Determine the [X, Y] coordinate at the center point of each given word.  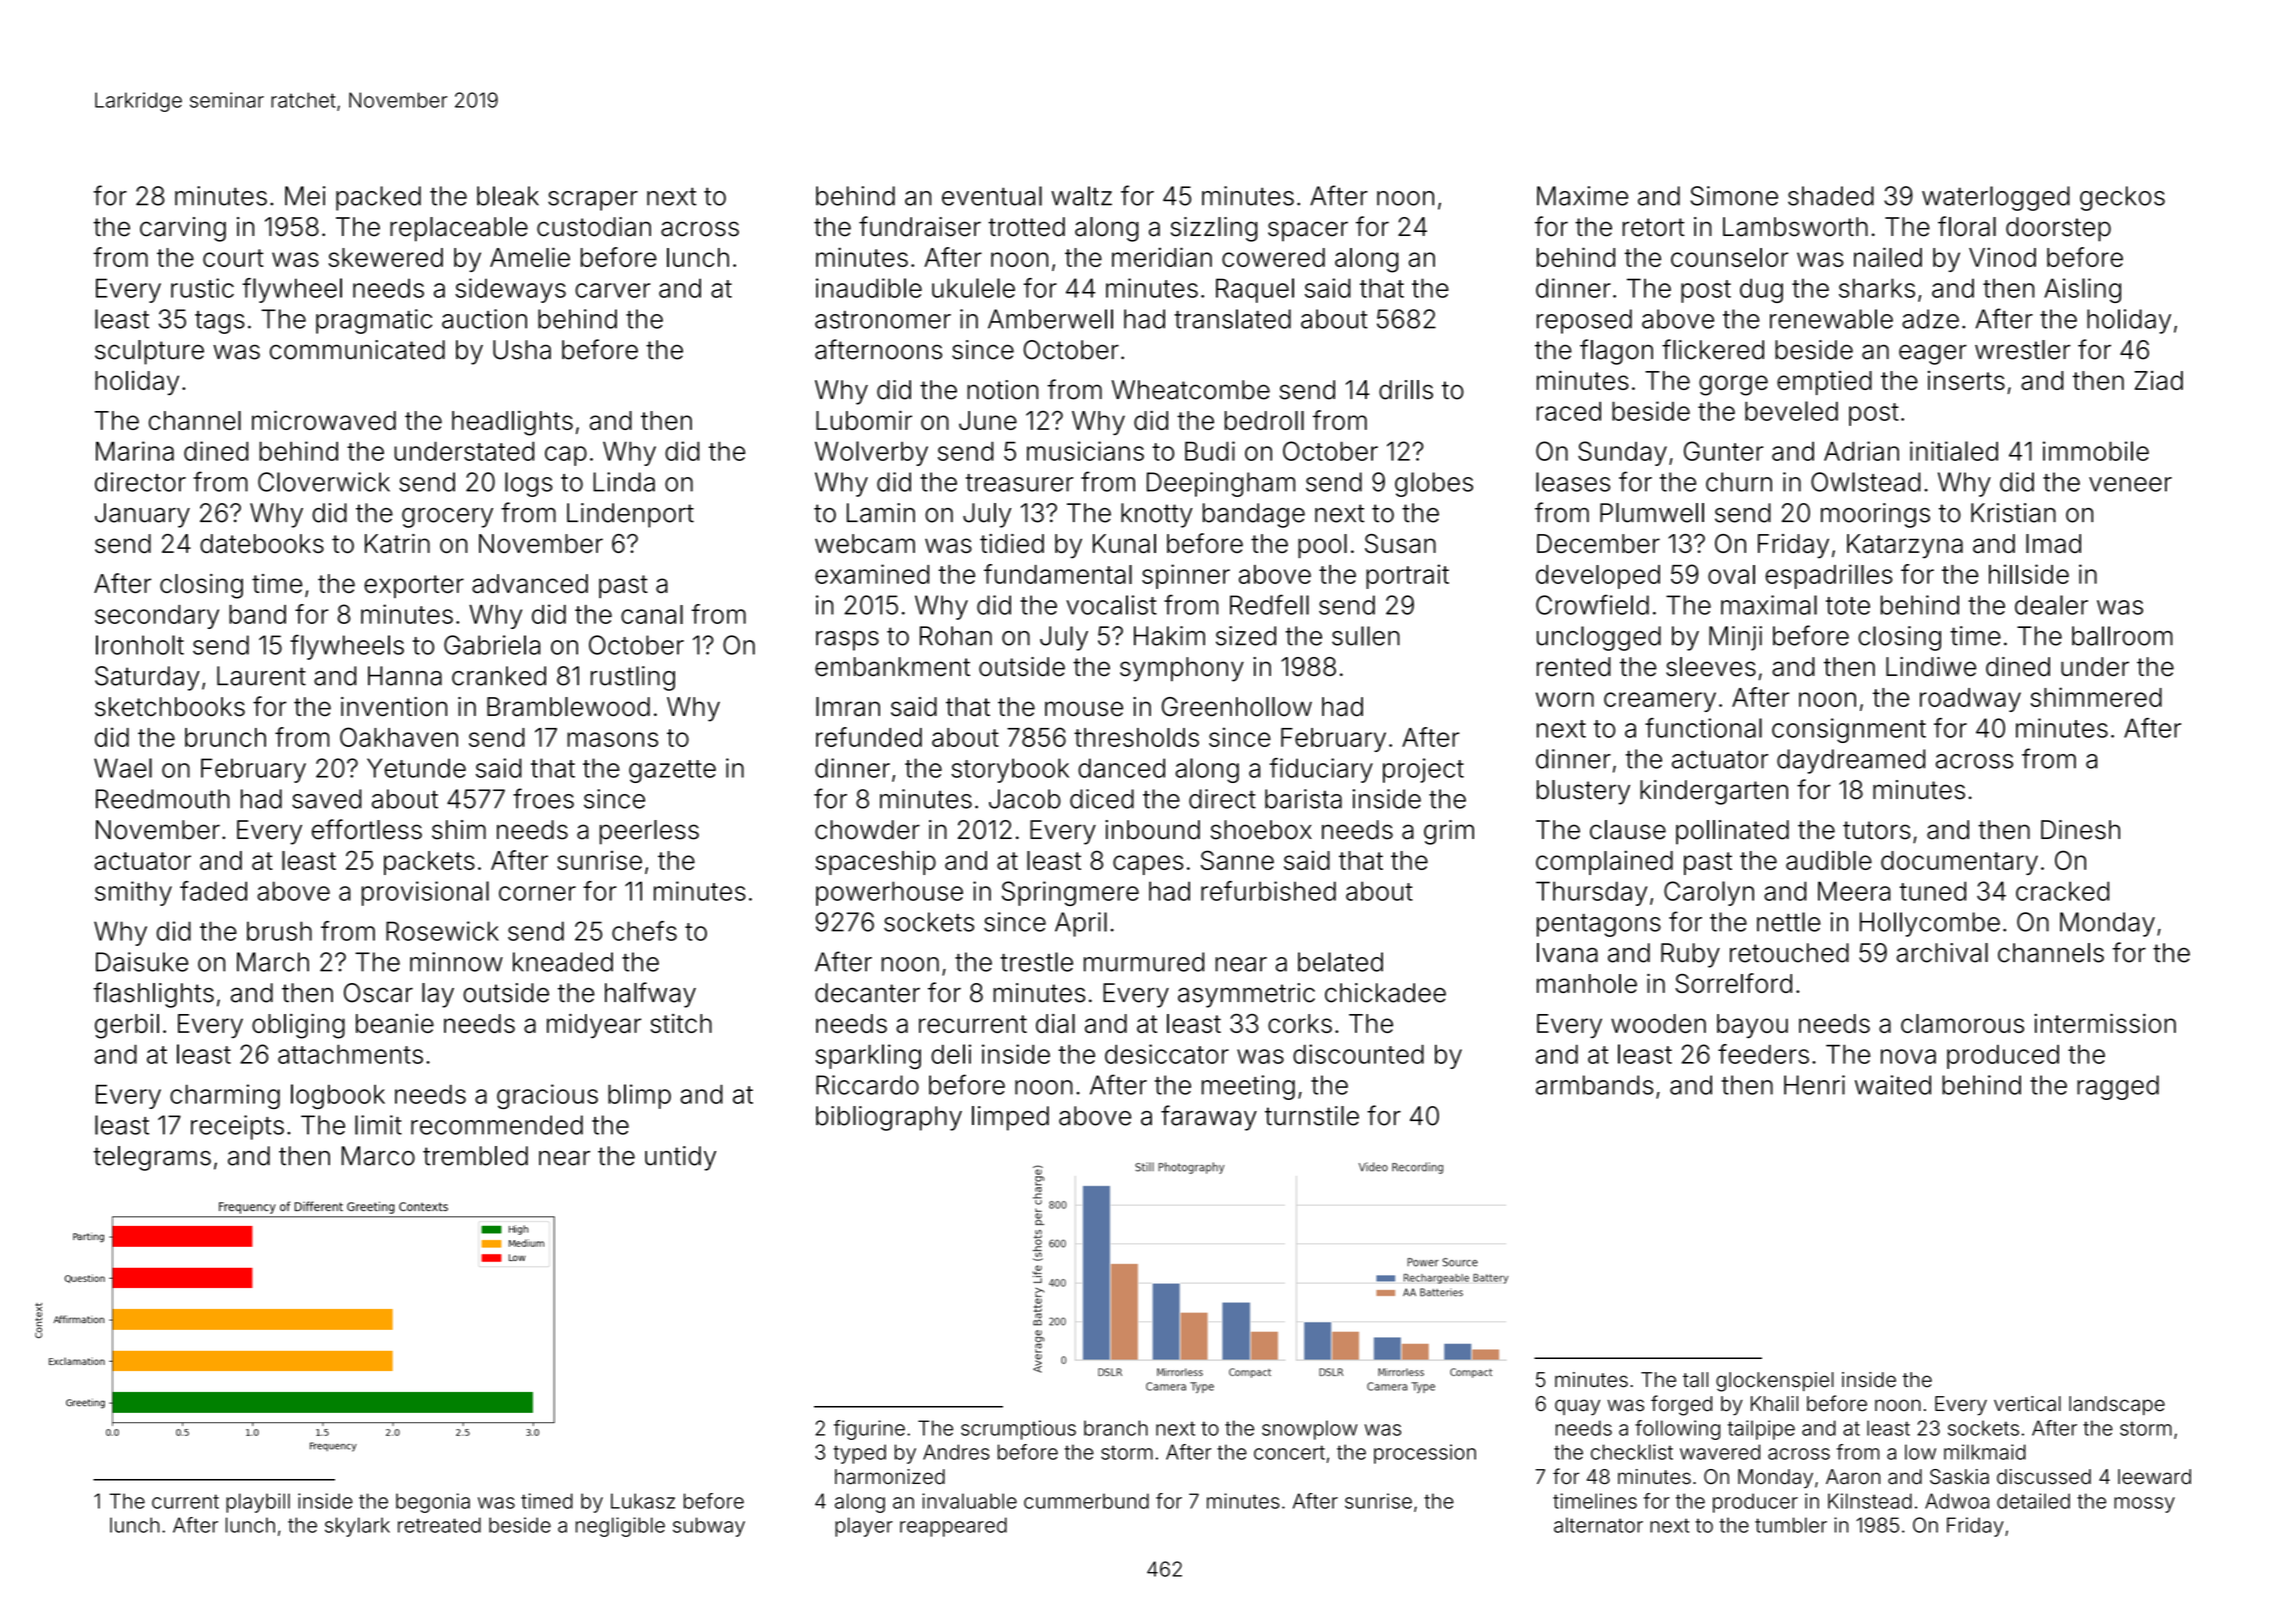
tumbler [1791, 1525]
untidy [680, 1158]
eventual [992, 196]
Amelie [530, 257]
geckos [2122, 198]
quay [1577, 1407]
